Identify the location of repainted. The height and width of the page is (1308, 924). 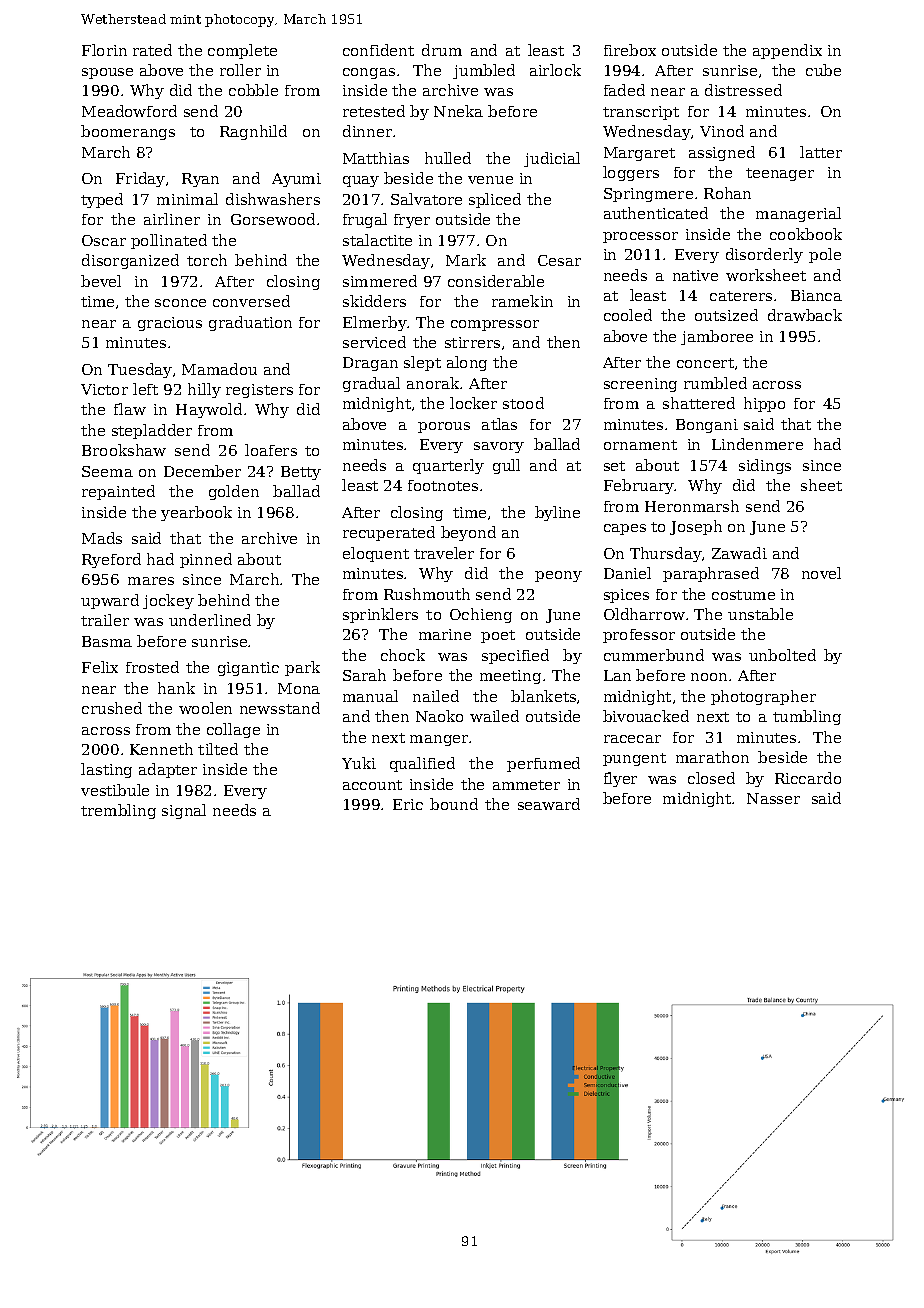
(118, 492).
